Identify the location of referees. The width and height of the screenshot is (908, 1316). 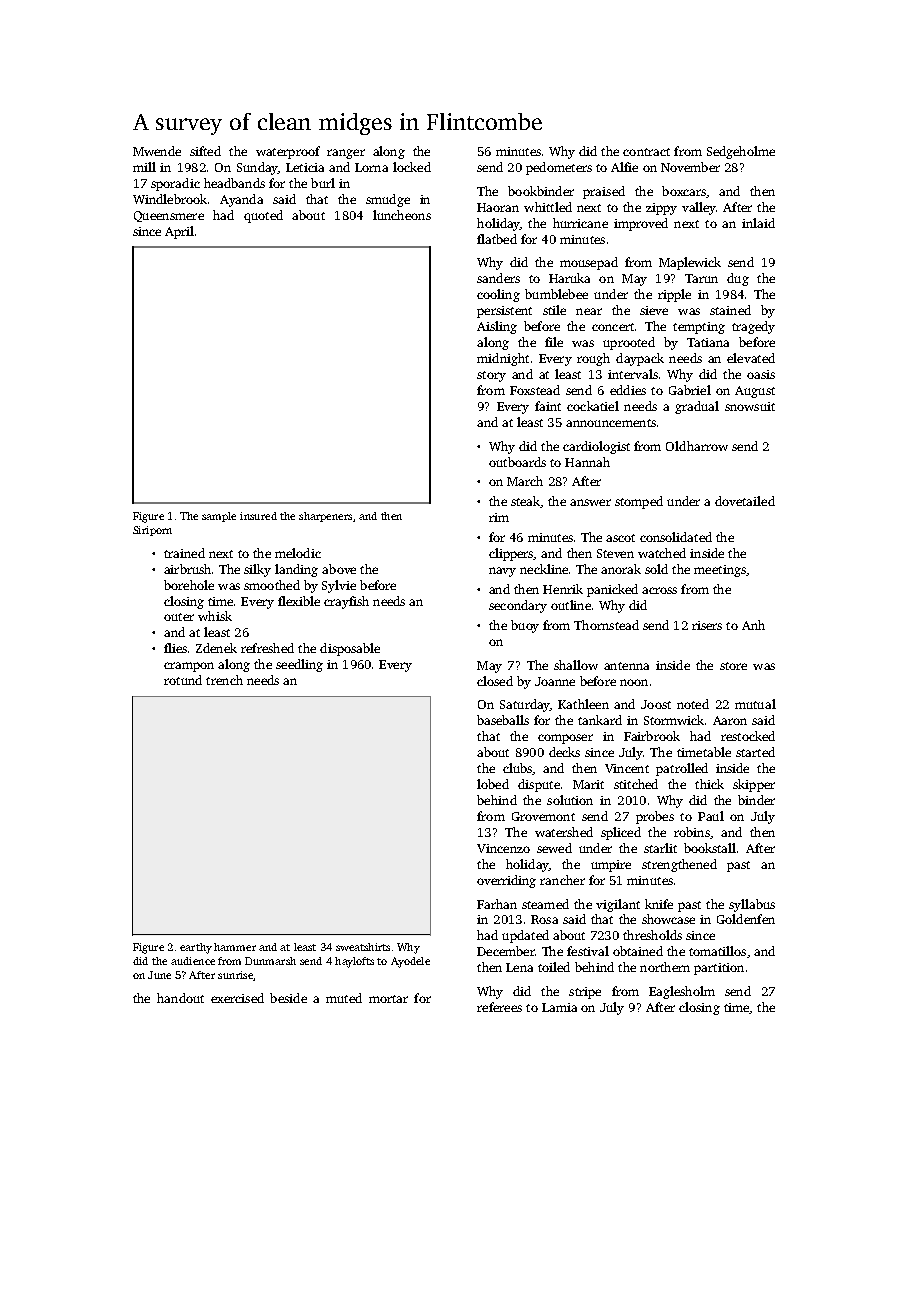
(499, 1007).
